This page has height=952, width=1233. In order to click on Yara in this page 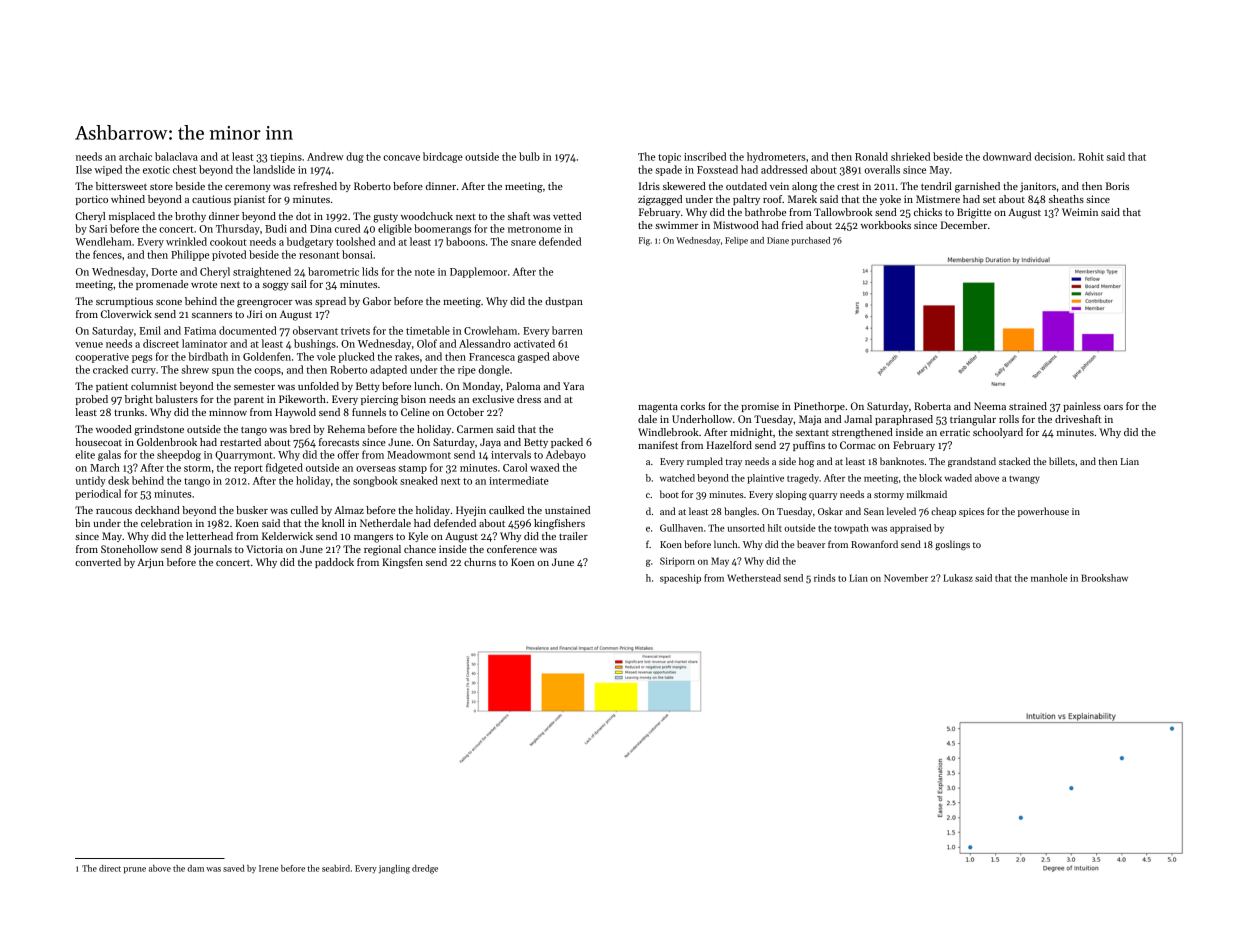, I will do `click(573, 386)`.
